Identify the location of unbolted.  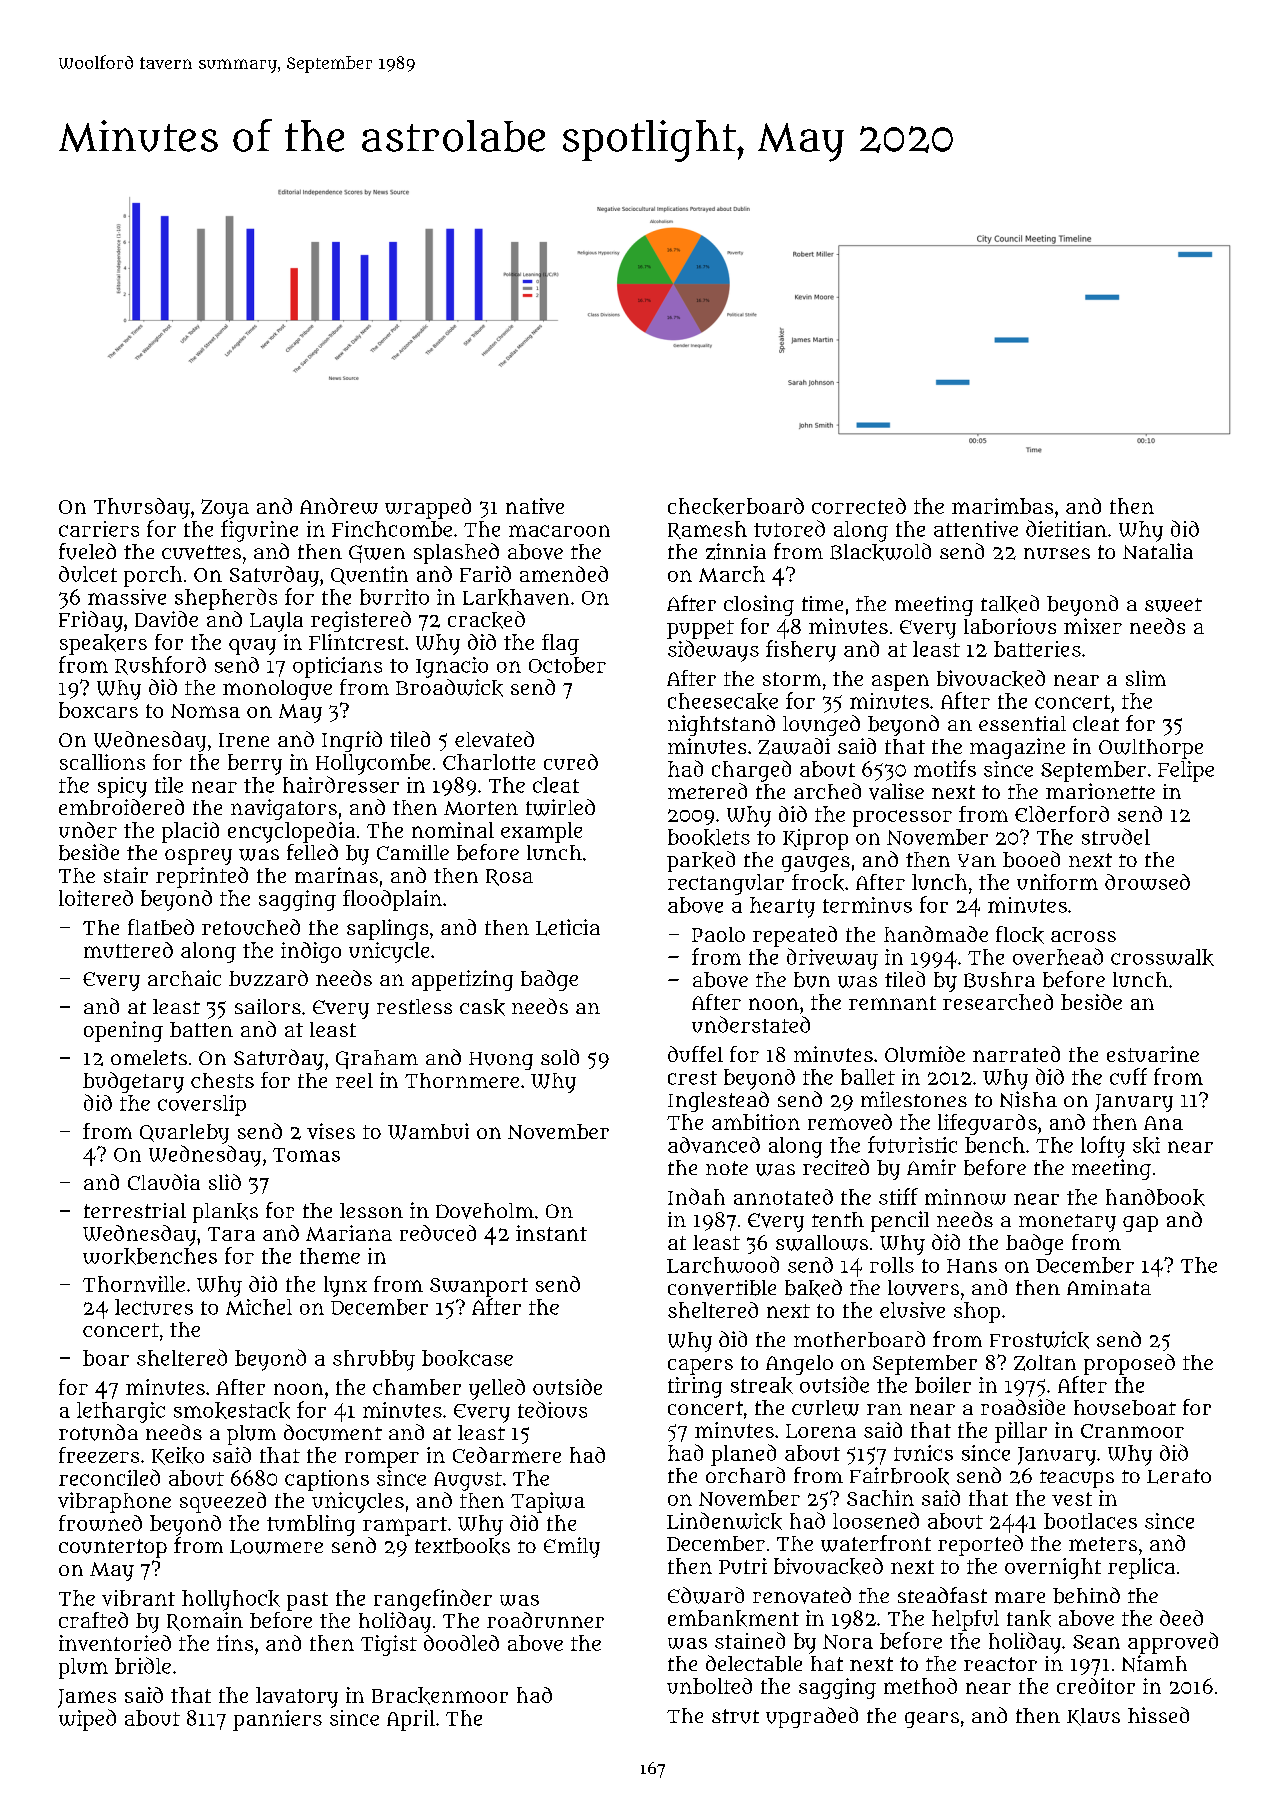
(709, 1686).
